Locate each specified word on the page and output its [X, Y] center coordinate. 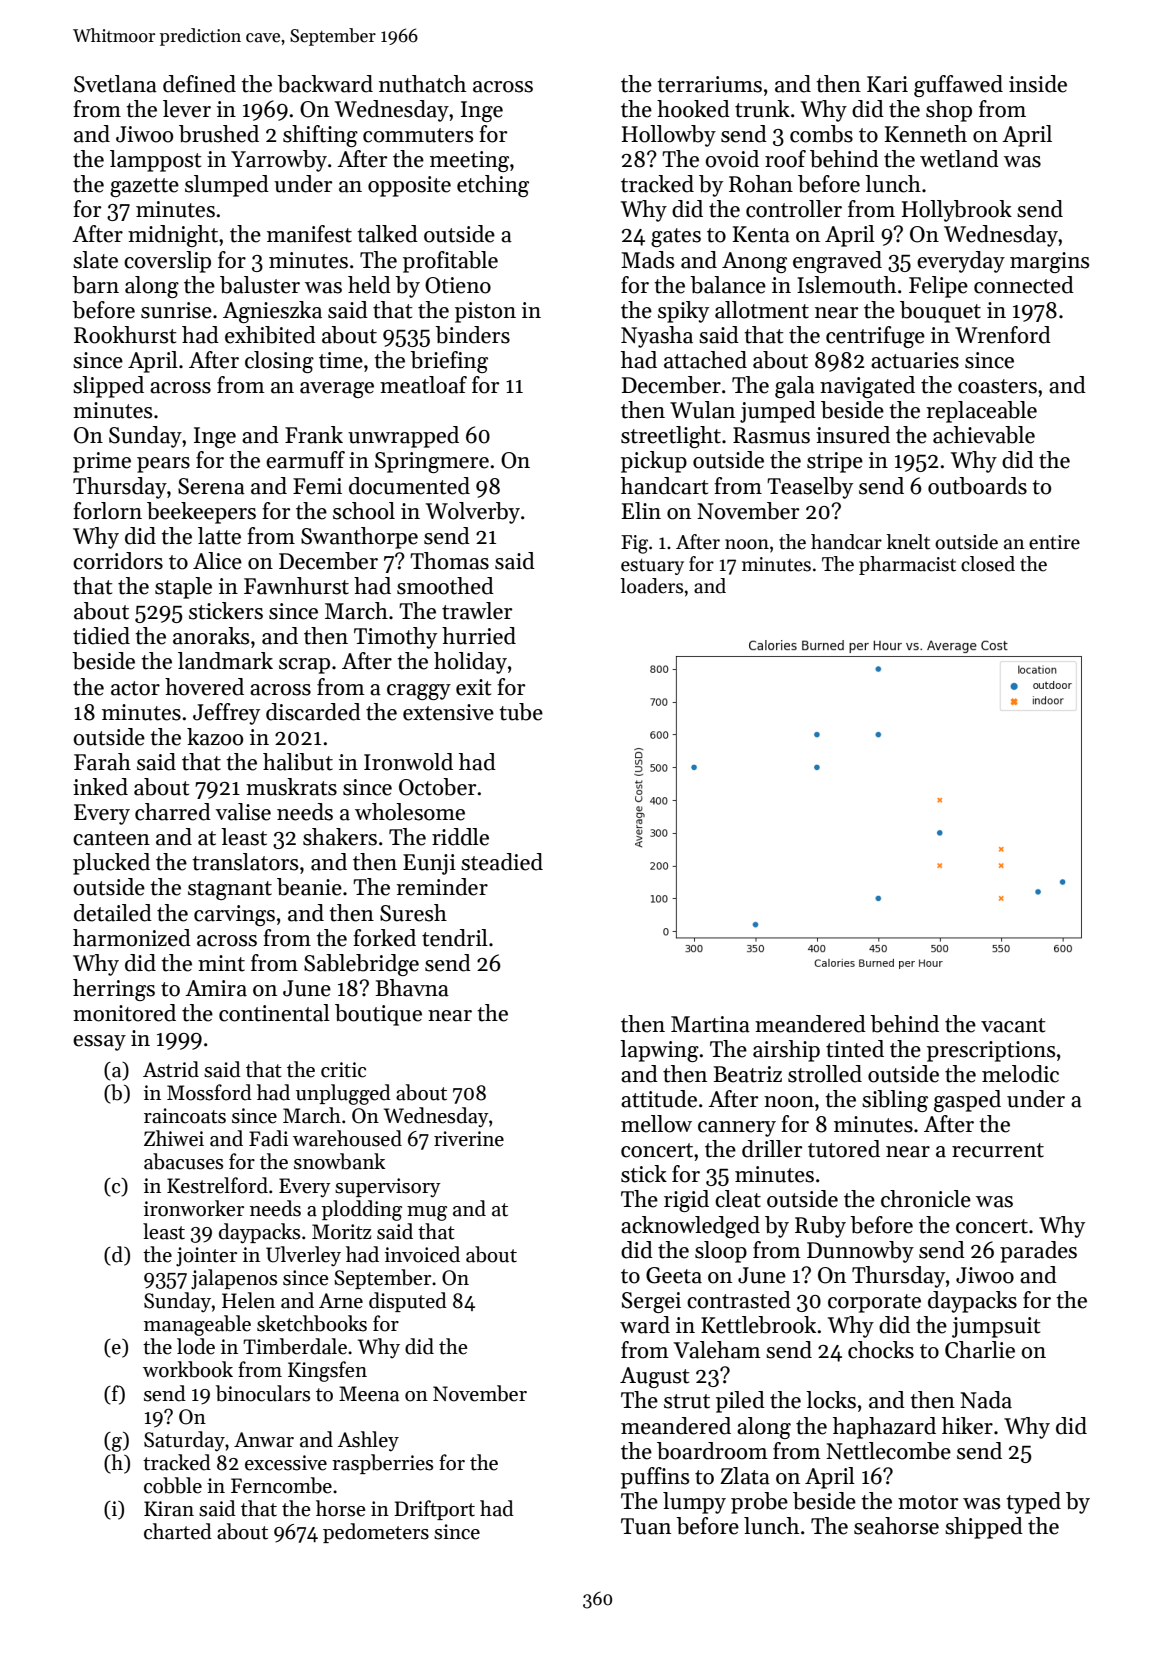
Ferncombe [281, 1485]
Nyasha [657, 337]
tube [521, 712]
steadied [502, 862]
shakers [340, 837]
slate [95, 260]
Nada [986, 1400]
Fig [634, 544]
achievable [984, 435]
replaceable [981, 412]
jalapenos [234, 1279]
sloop [721, 1252]
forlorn [107, 511]
